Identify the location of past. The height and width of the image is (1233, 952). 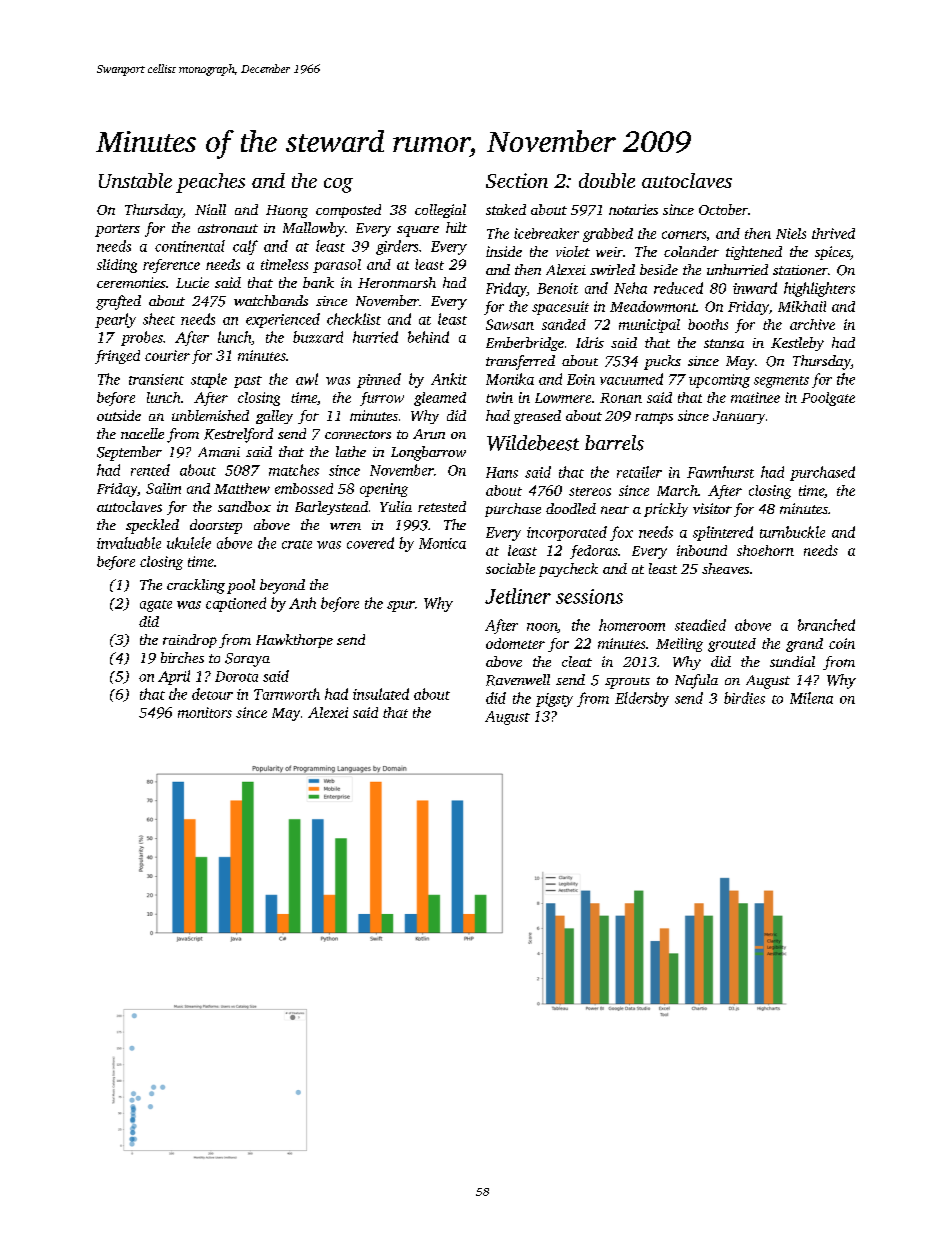
(248, 382).
